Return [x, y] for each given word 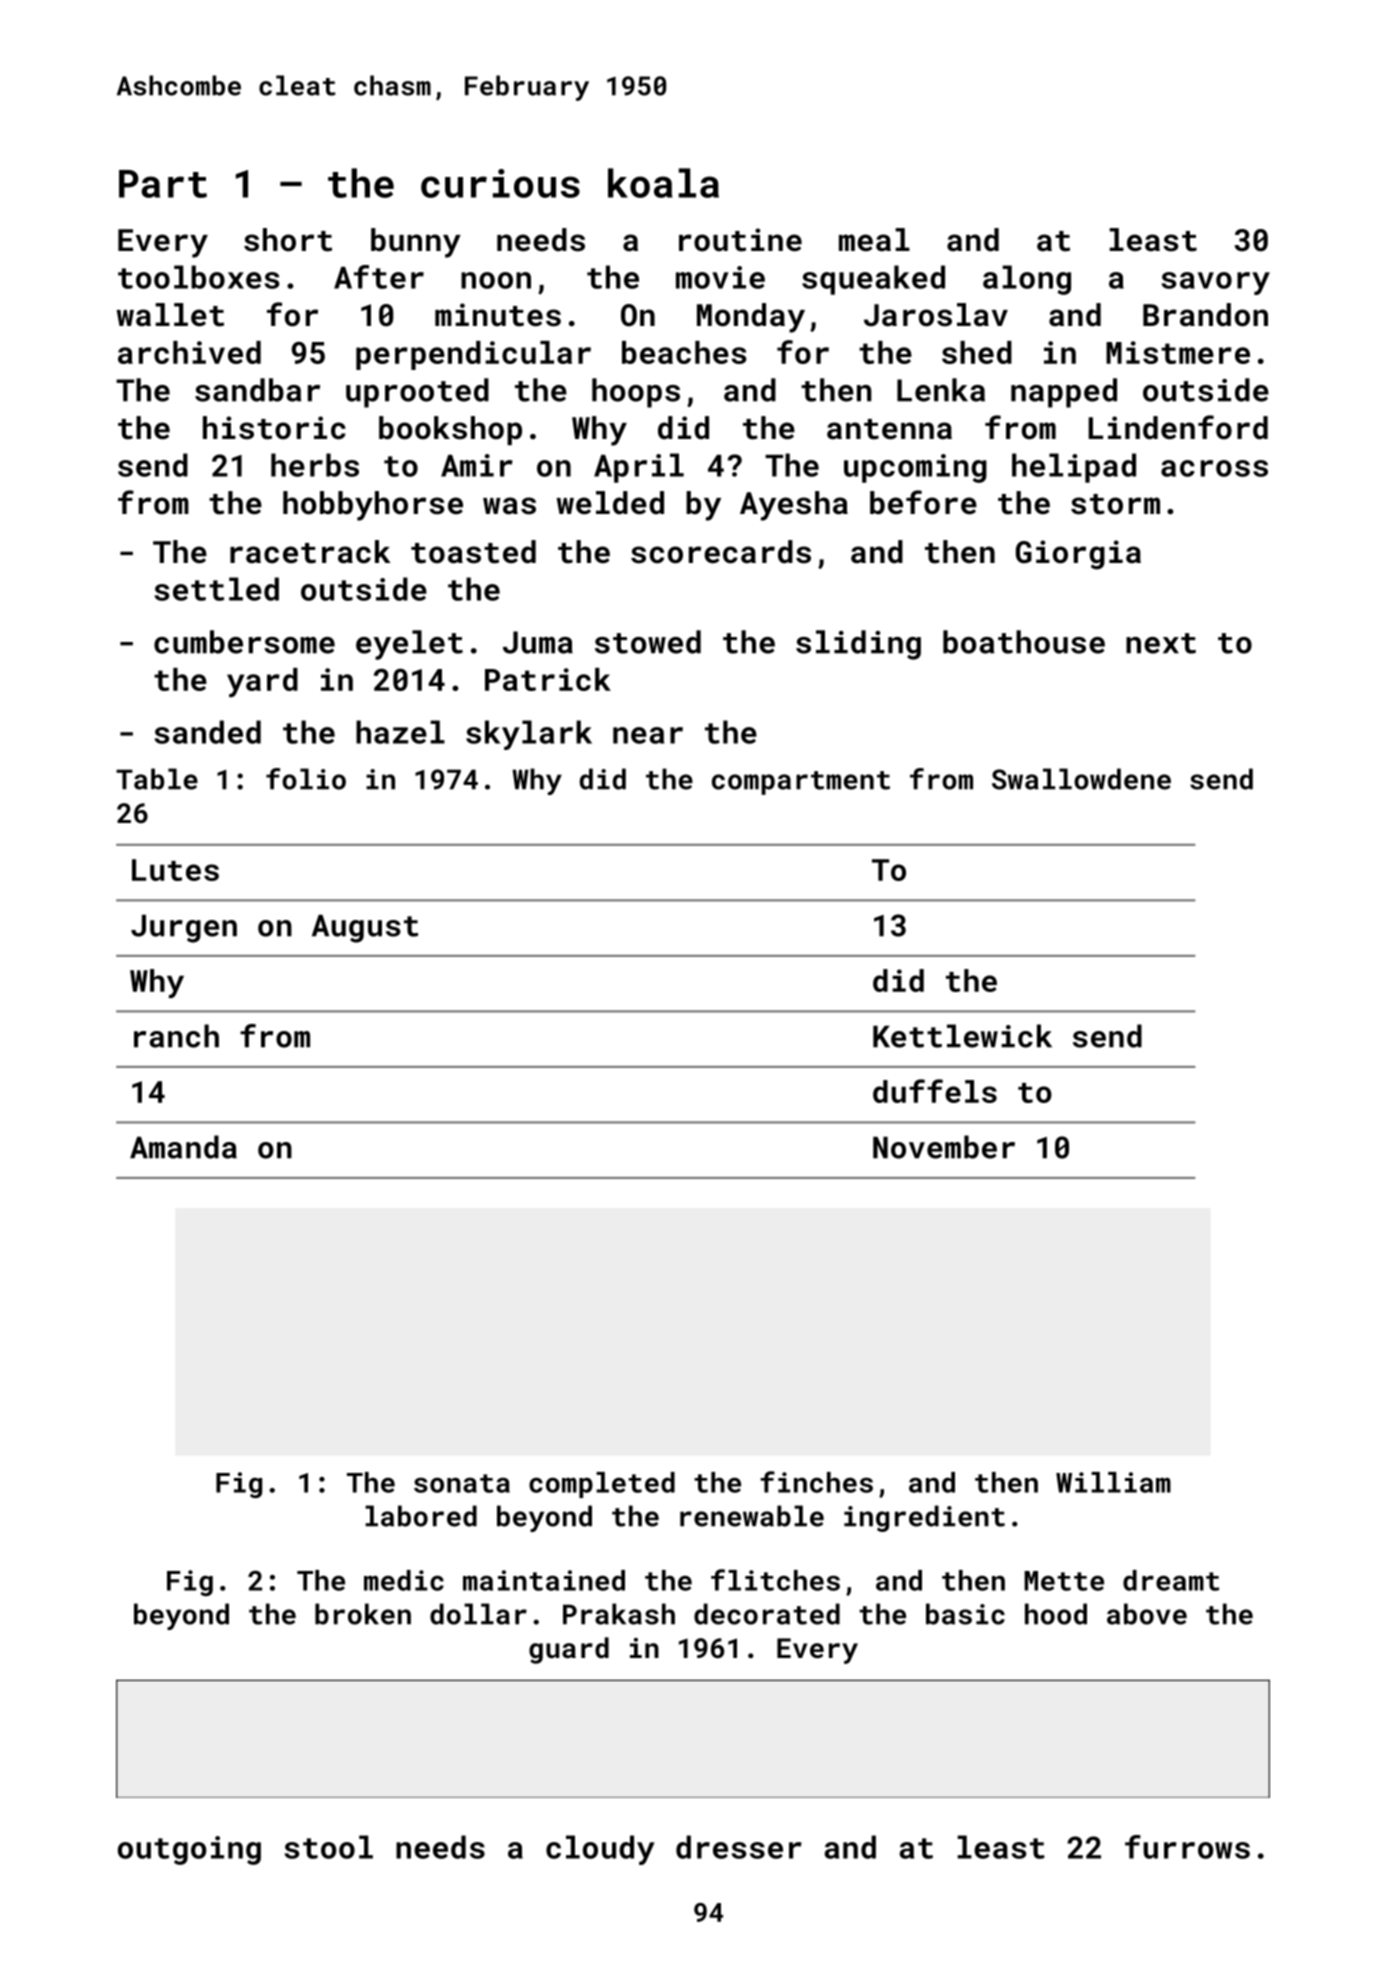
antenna [889, 429]
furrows [1187, 1847]
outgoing [189, 1850]
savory [1216, 283]
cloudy [600, 1850]
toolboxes [198, 277]
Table [157, 779]
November [944, 1147]
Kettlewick [962, 1036]
